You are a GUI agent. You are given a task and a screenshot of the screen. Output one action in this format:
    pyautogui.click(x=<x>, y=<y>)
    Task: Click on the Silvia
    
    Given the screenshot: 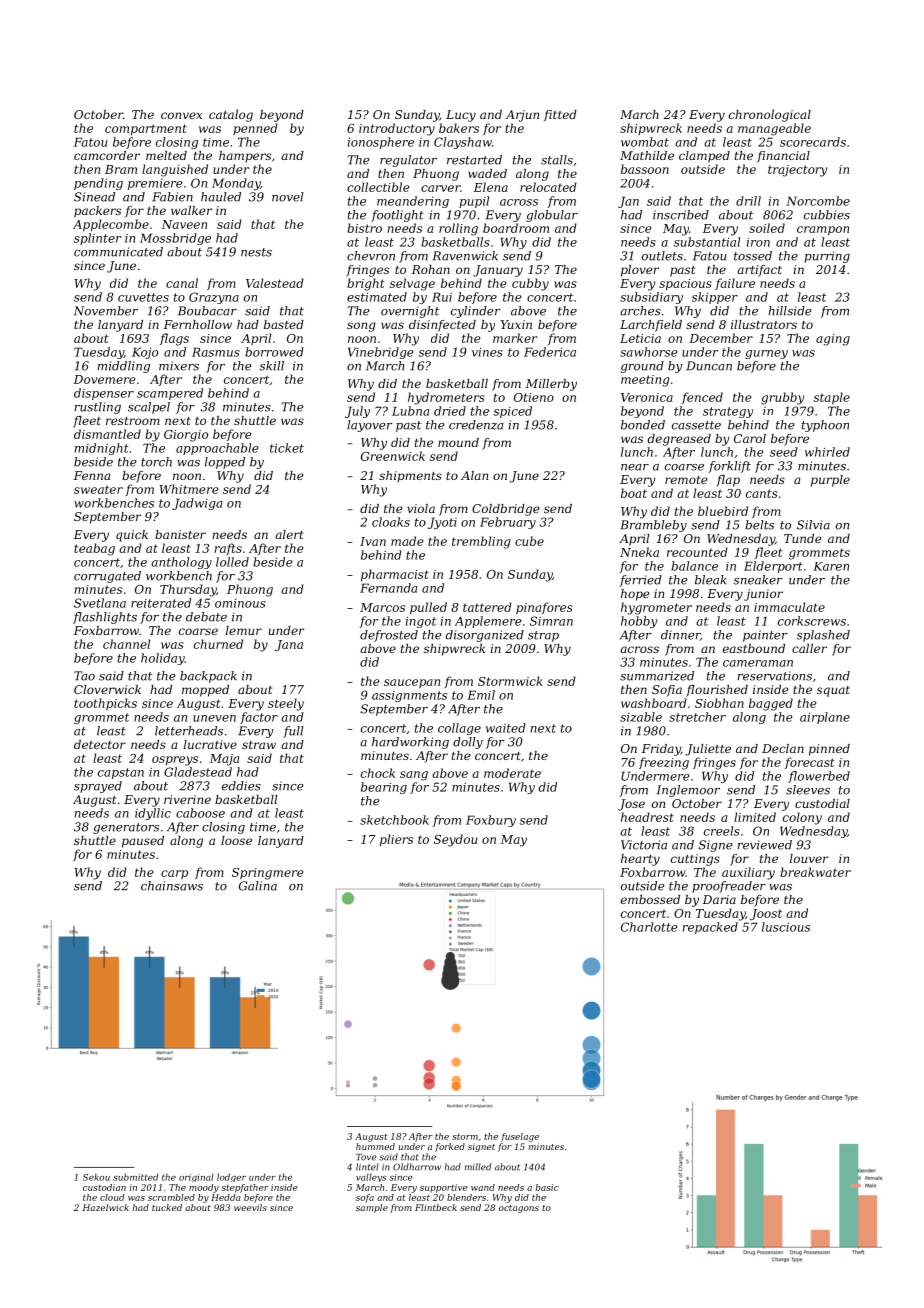 What is the action you would take?
    pyautogui.click(x=813, y=525)
